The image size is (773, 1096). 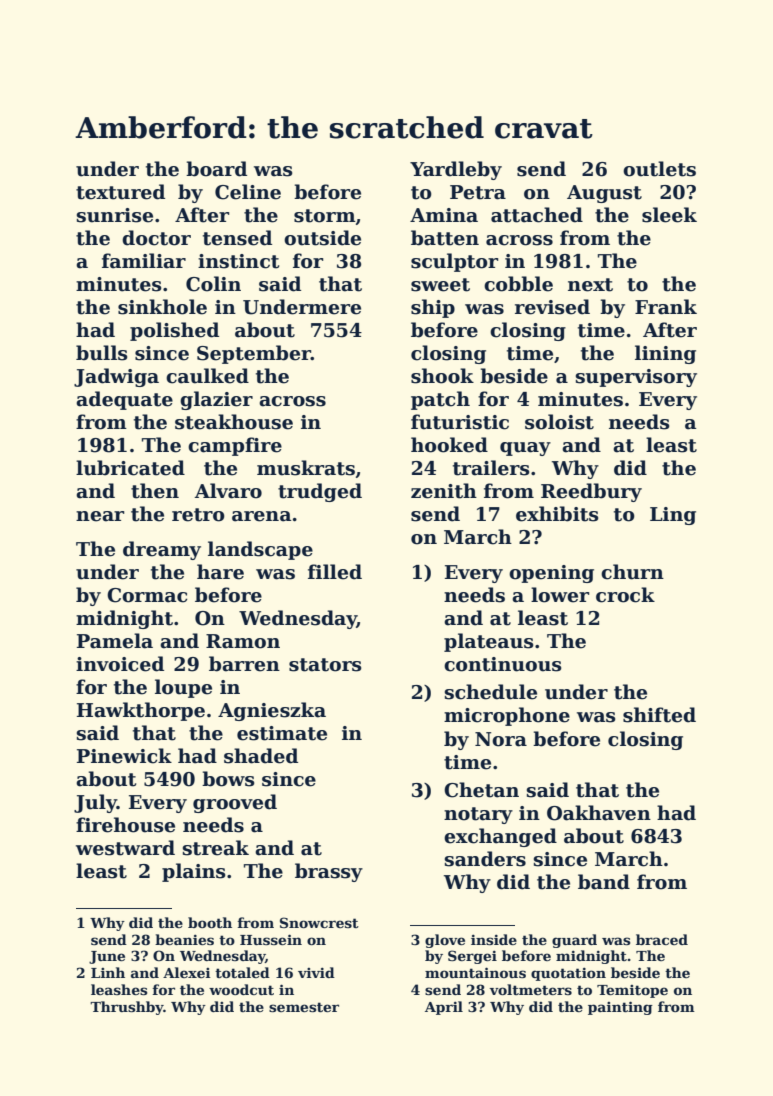 What do you see at coordinates (590, 285) in the screenshot?
I see `next` at bounding box center [590, 285].
